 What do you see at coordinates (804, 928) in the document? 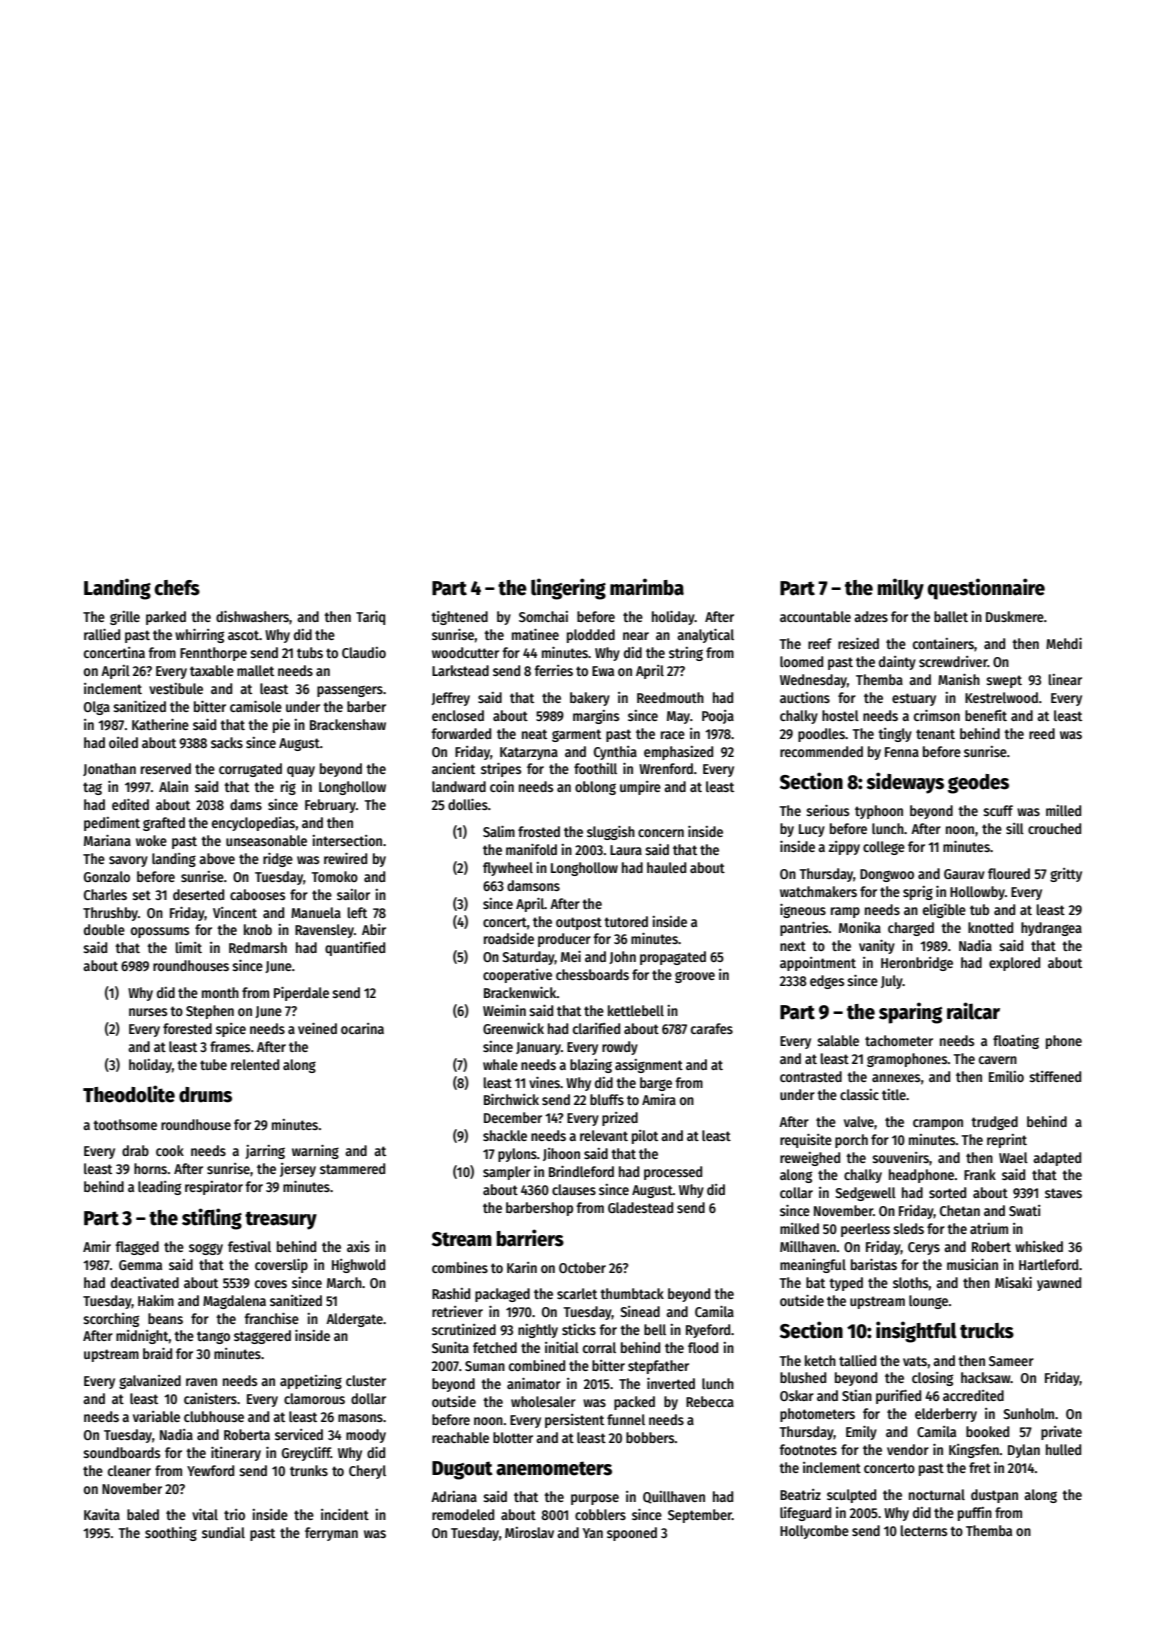
I see `pantries` at bounding box center [804, 928].
